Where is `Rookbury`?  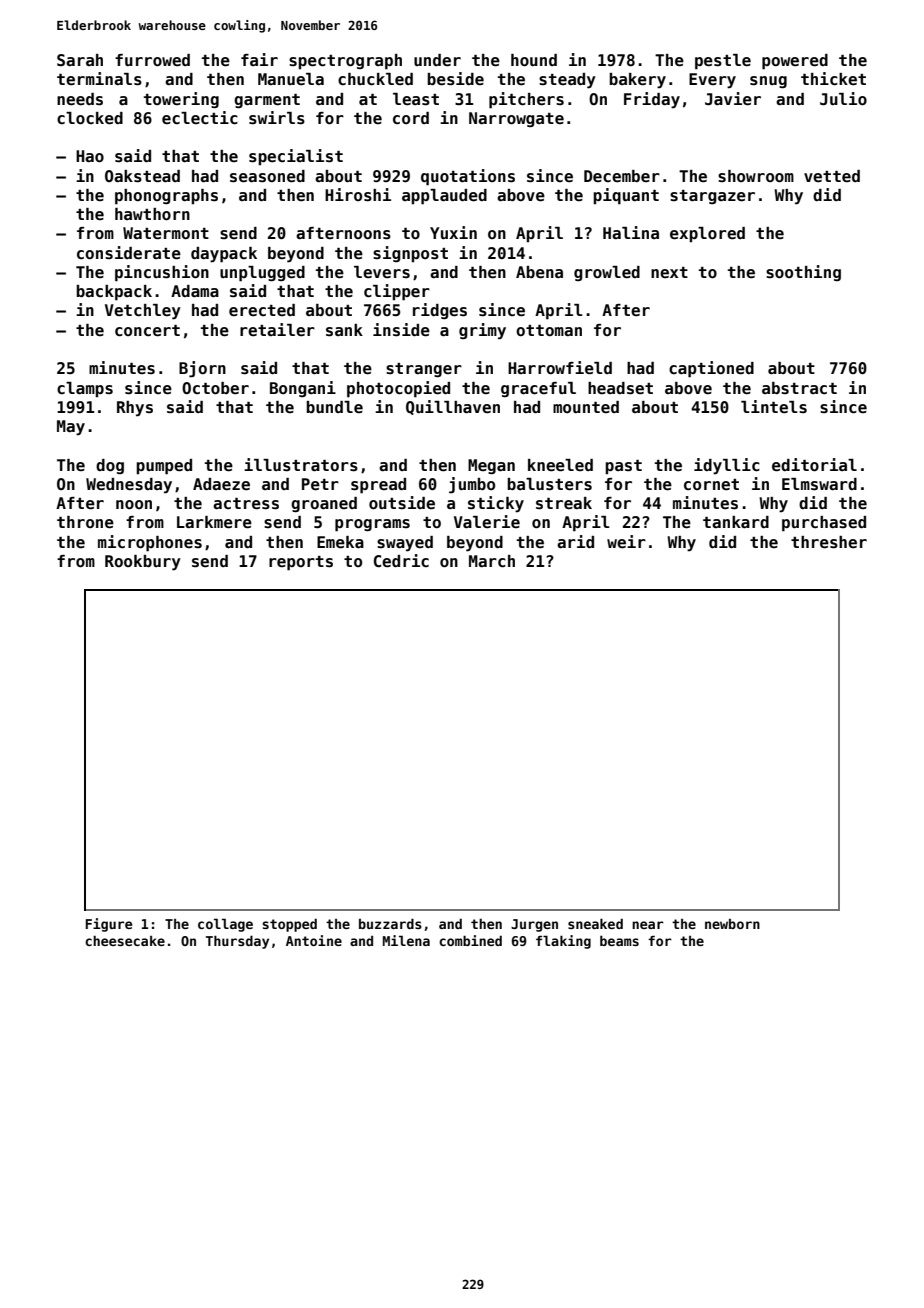
Rookbury is located at coordinates (143, 563).
